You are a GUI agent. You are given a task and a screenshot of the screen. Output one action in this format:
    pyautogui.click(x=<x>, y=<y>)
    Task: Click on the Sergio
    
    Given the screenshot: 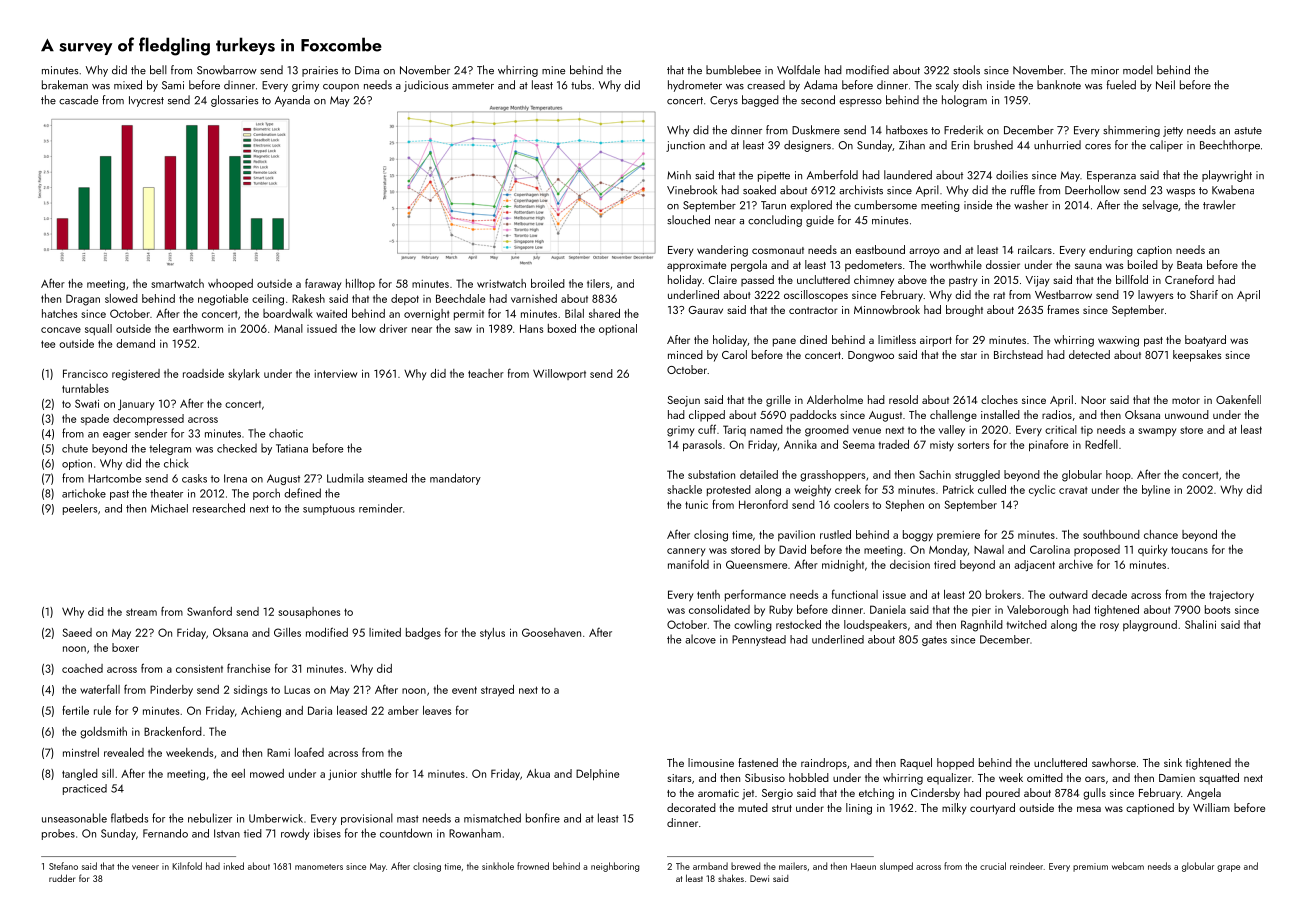 What is the action you would take?
    pyautogui.click(x=777, y=794)
